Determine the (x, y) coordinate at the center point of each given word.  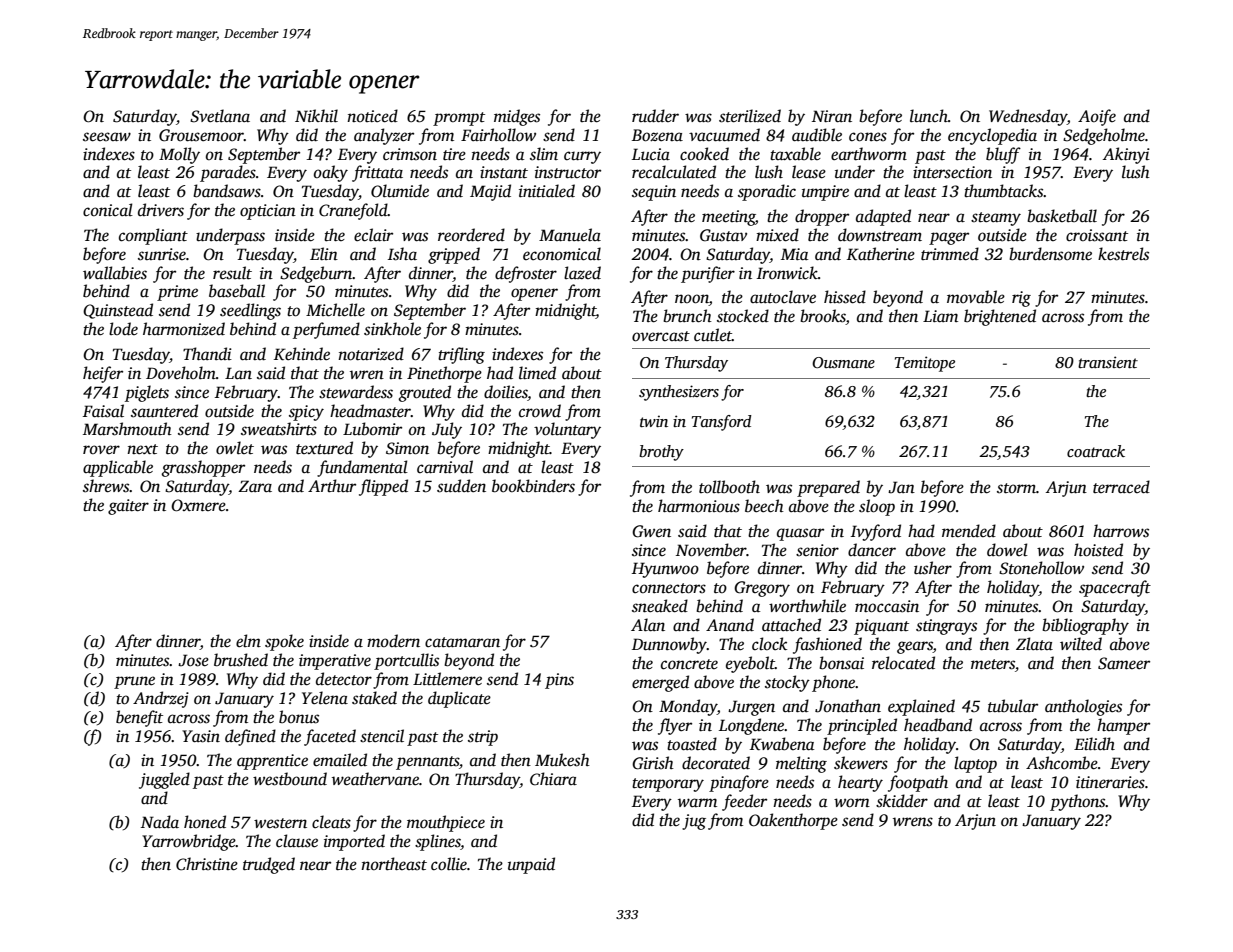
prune (134, 682)
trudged (269, 865)
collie (449, 864)
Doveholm (181, 373)
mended (969, 531)
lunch (929, 116)
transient (1108, 362)
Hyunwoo (665, 570)
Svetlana (220, 116)
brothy (661, 453)
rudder (655, 116)
